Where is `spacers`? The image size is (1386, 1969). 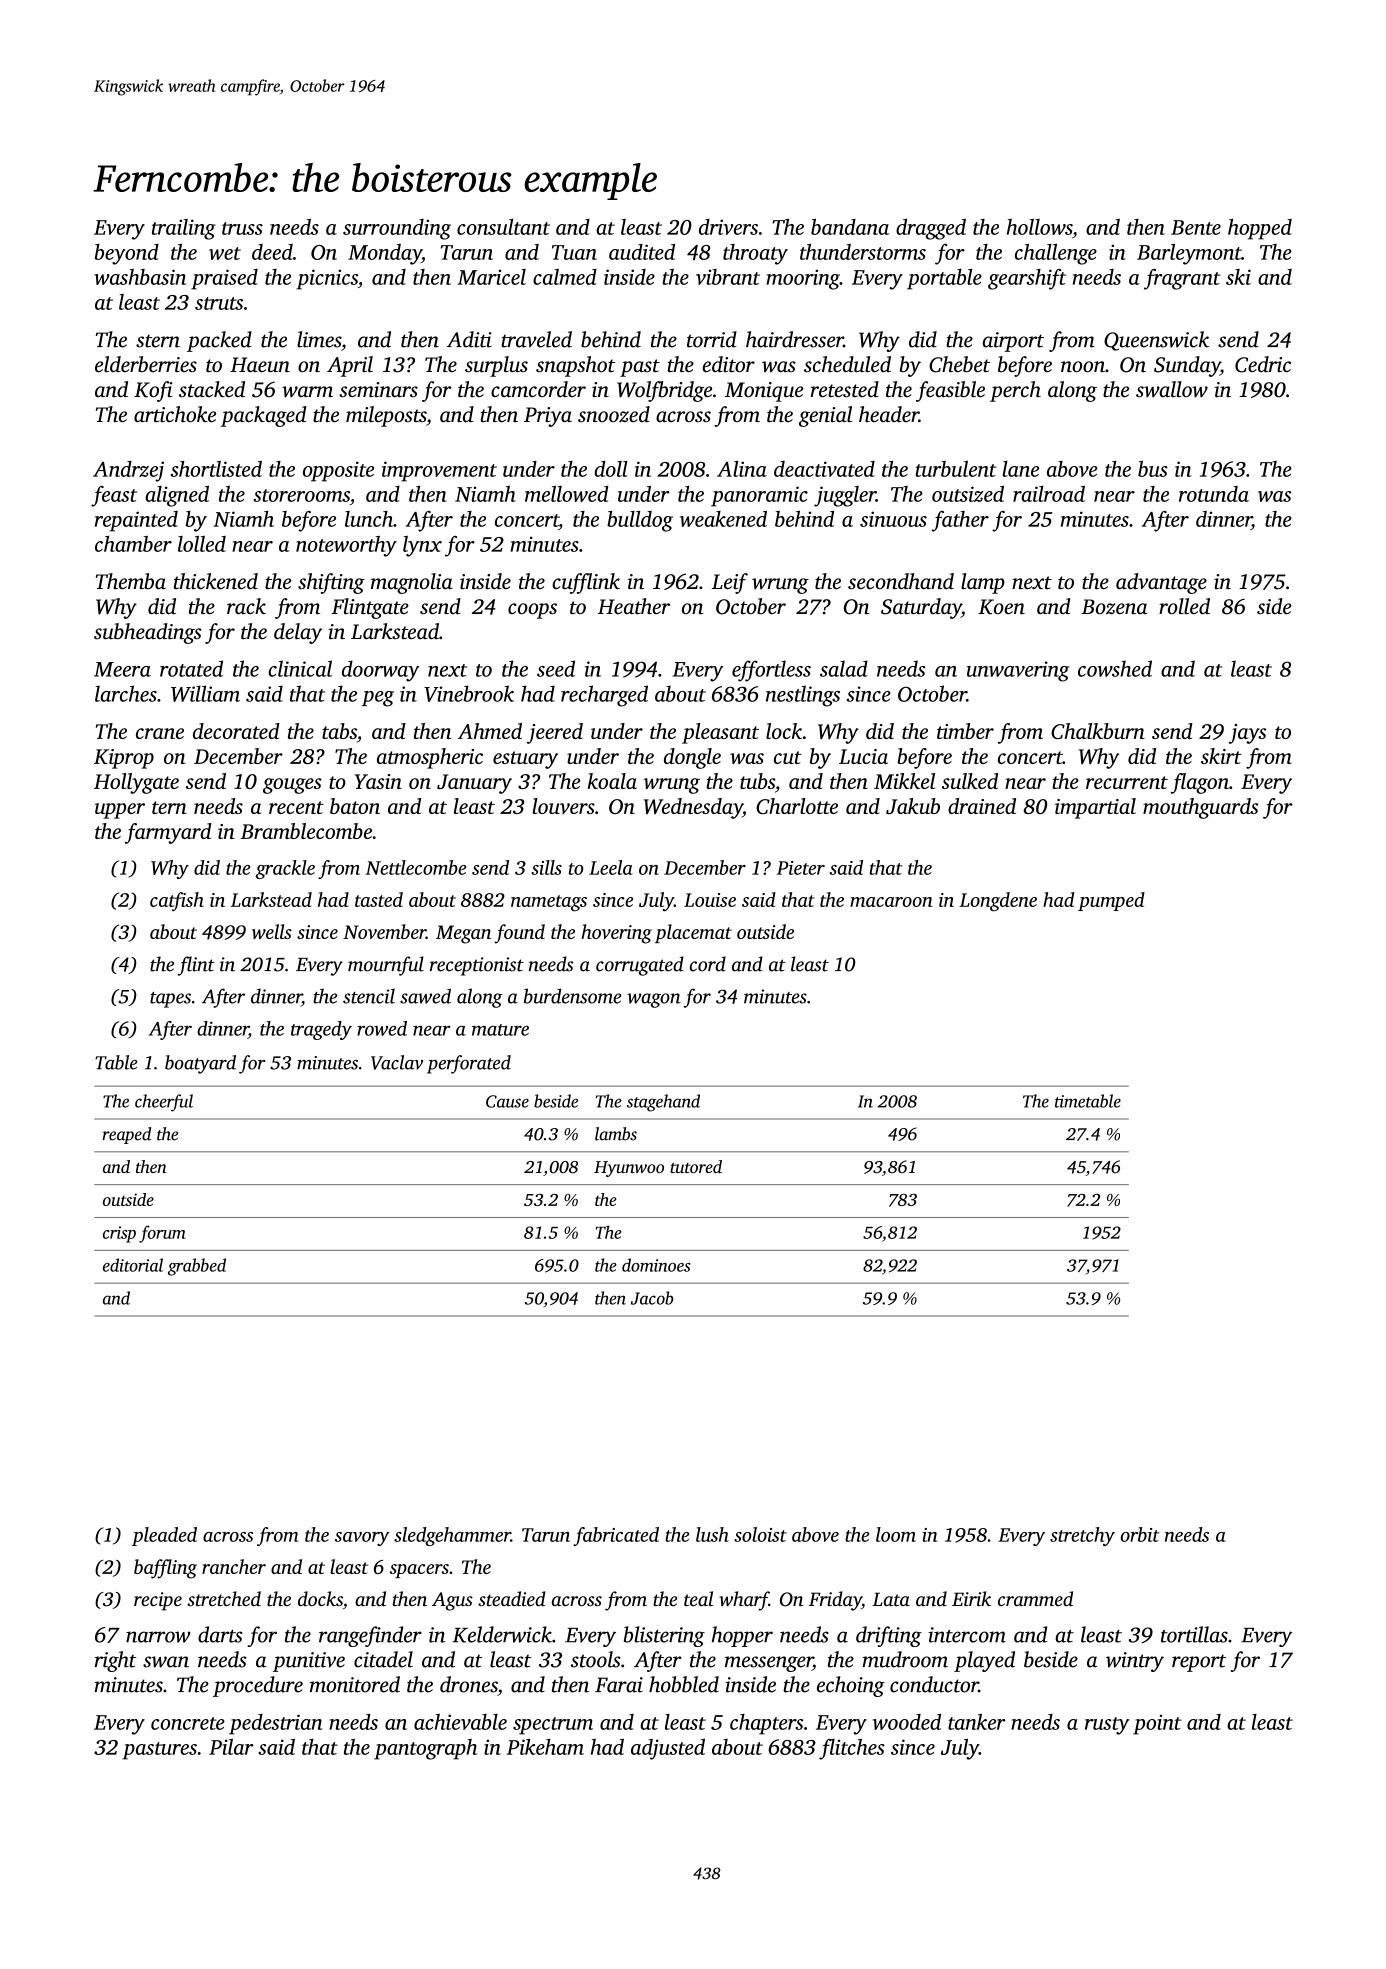
spacers is located at coordinates (419, 1571).
